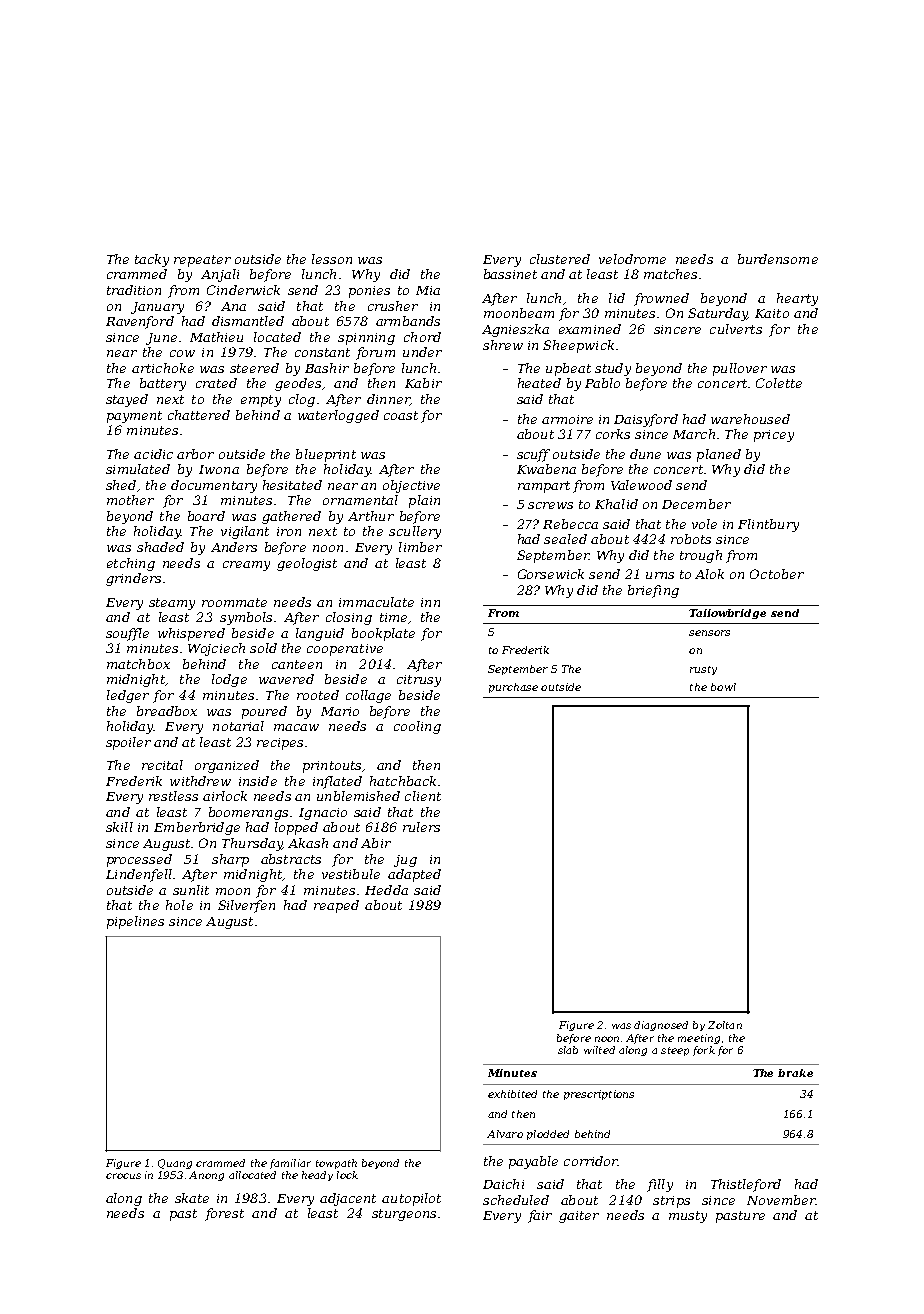  Describe the element at coordinates (386, 890) in the screenshot. I see `Hedda` at that location.
